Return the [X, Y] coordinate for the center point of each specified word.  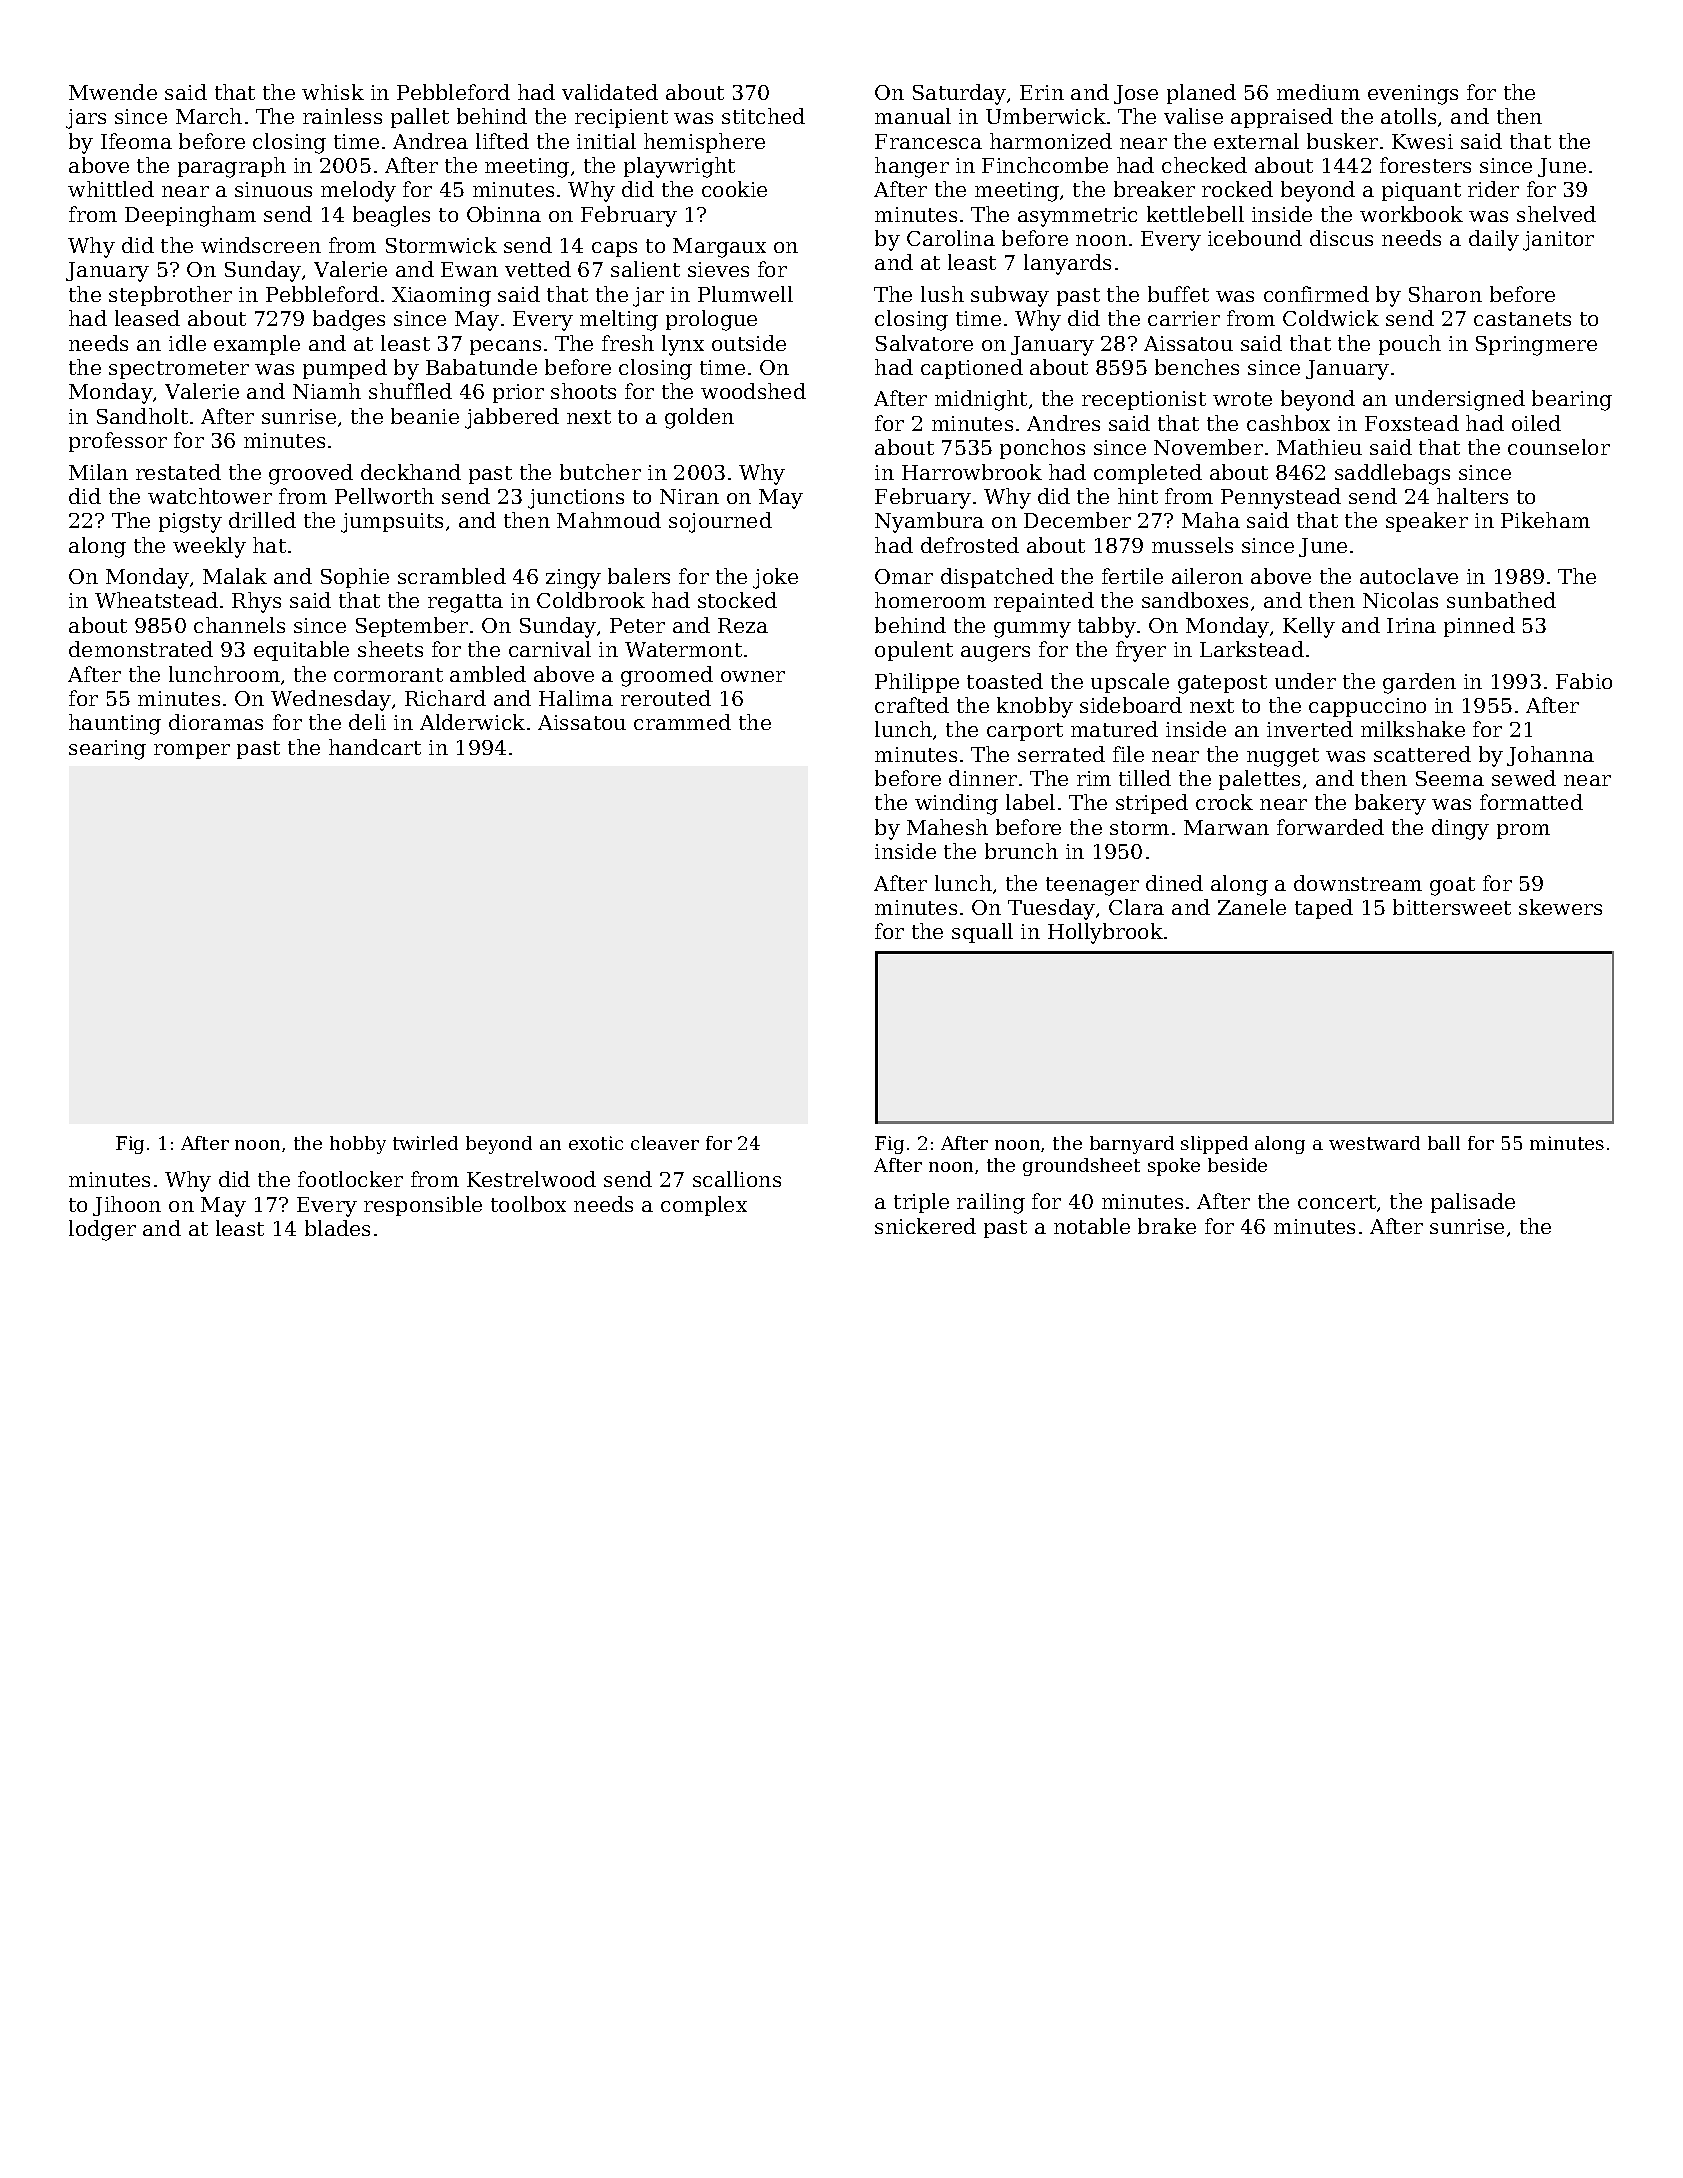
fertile [1132, 576]
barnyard [1132, 1145]
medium [1318, 92]
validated [610, 92]
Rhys [256, 602]
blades [337, 1228]
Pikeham [1545, 520]
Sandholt [142, 416]
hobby [358, 1145]
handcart [375, 747]
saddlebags [1392, 474]
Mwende [113, 92]
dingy [1460, 829]
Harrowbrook [972, 472]
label [1030, 802]
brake [1167, 1226]
